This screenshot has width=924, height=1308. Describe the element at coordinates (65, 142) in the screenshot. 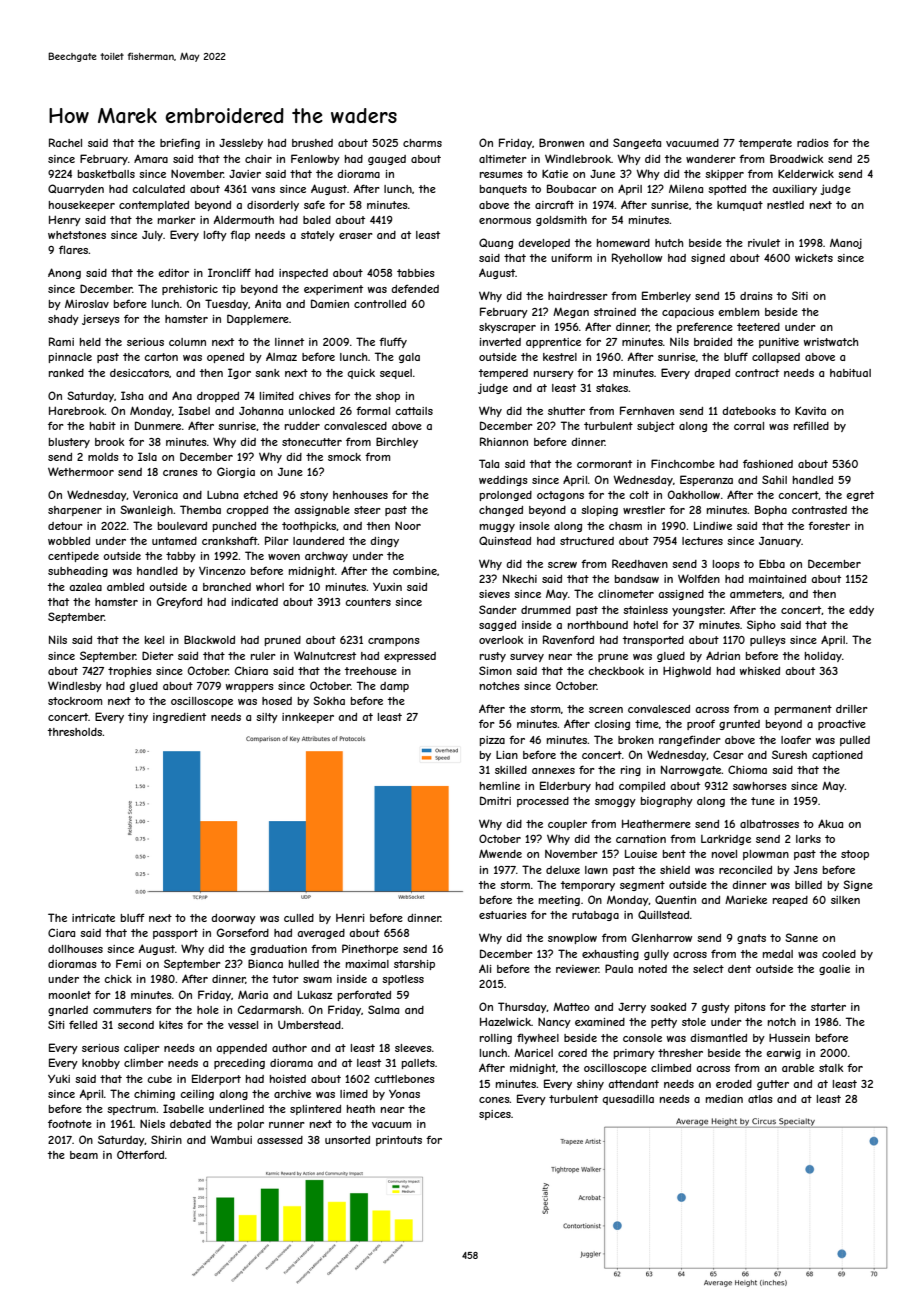

I see `Rachel` at that location.
